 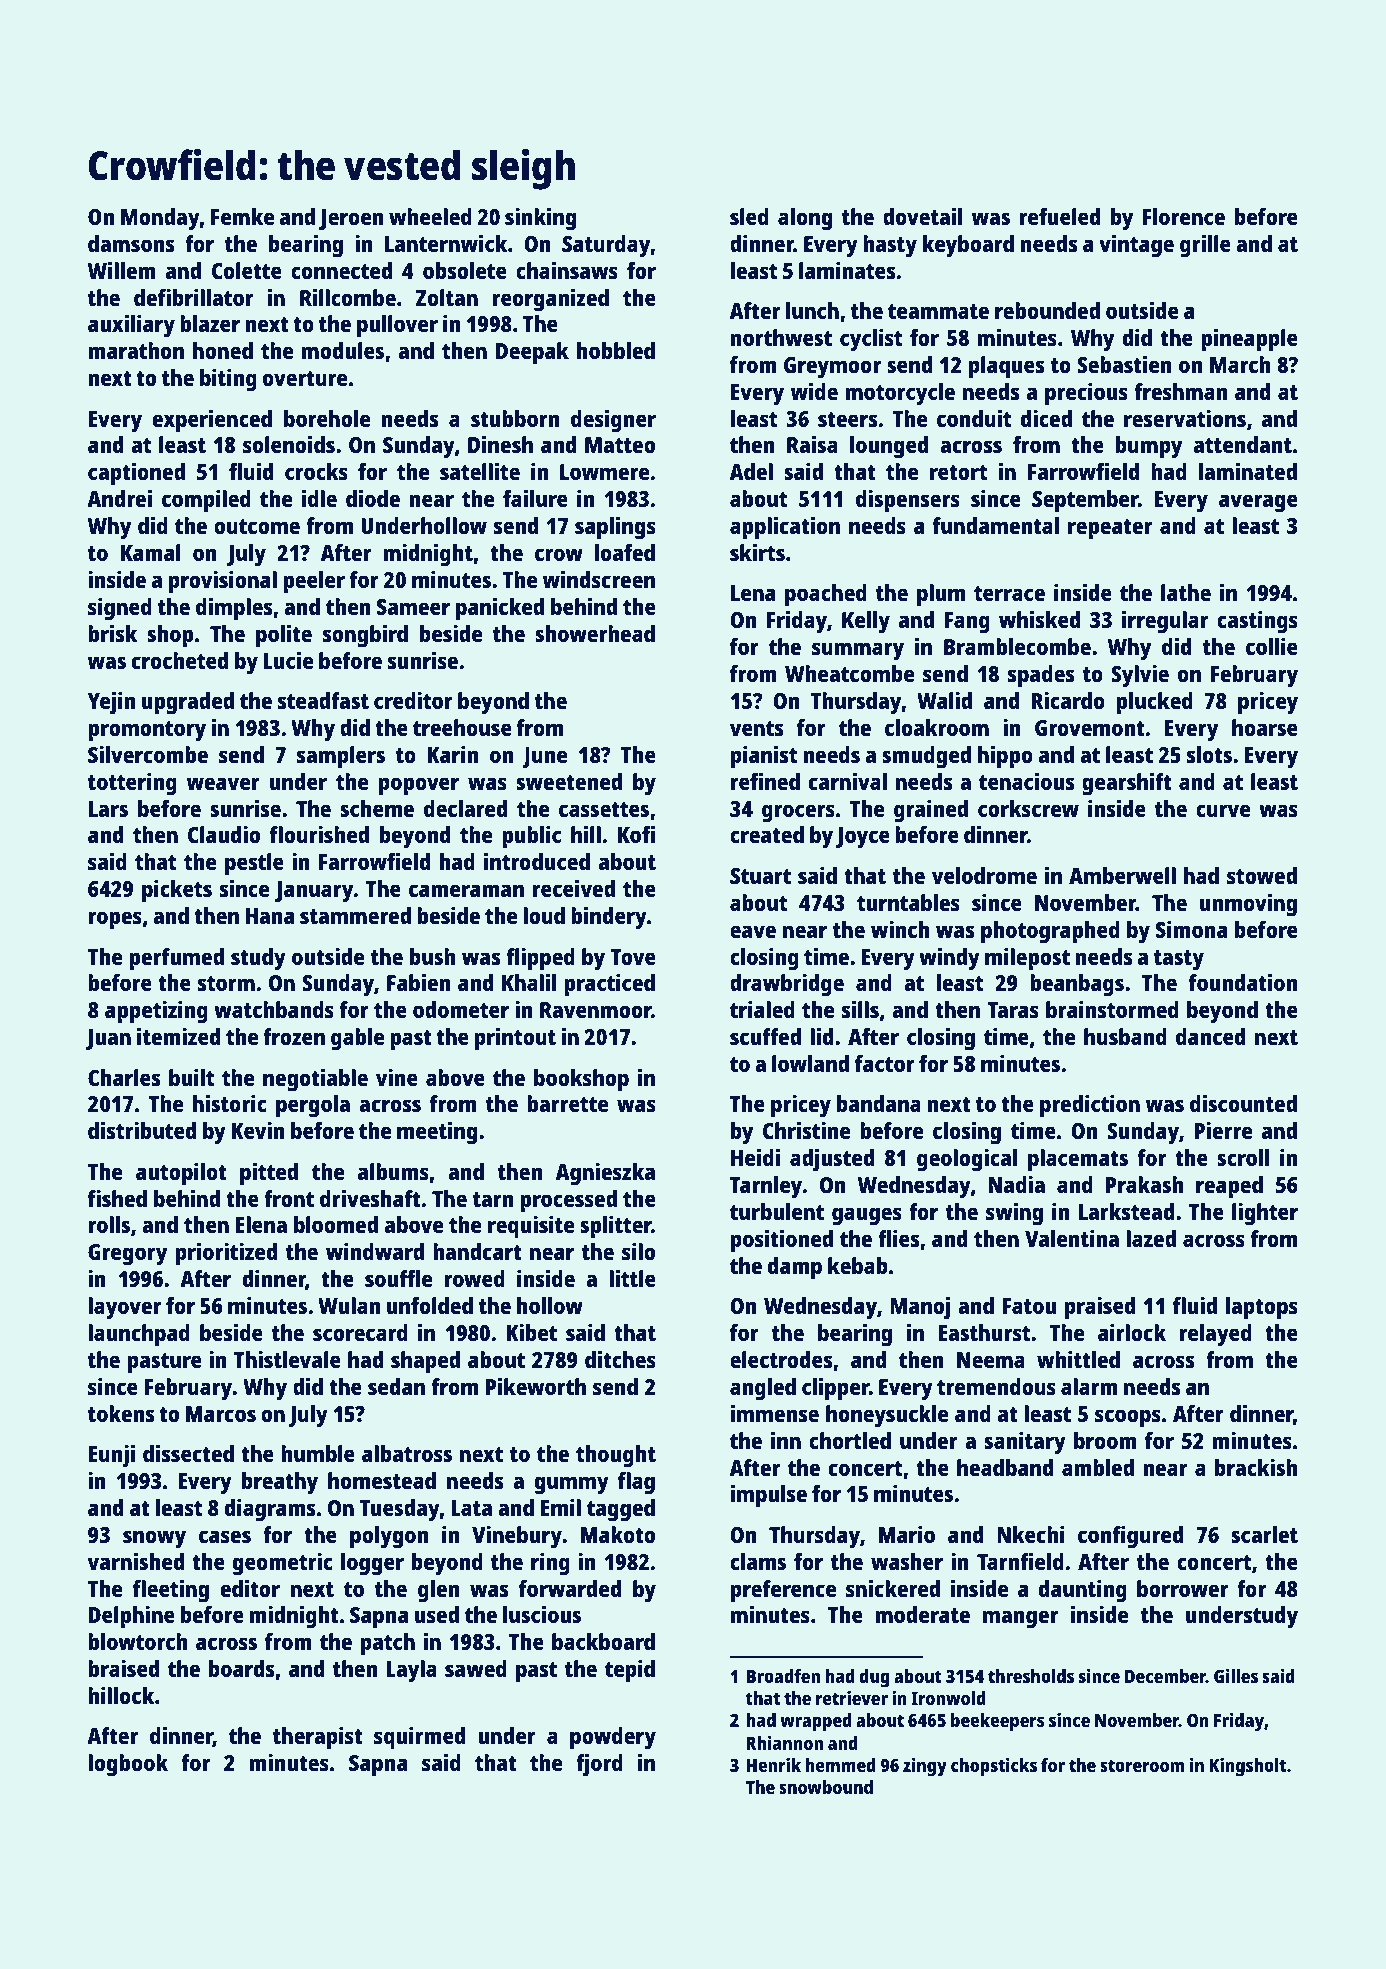 I want to click on forwarded, so click(x=570, y=1588).
